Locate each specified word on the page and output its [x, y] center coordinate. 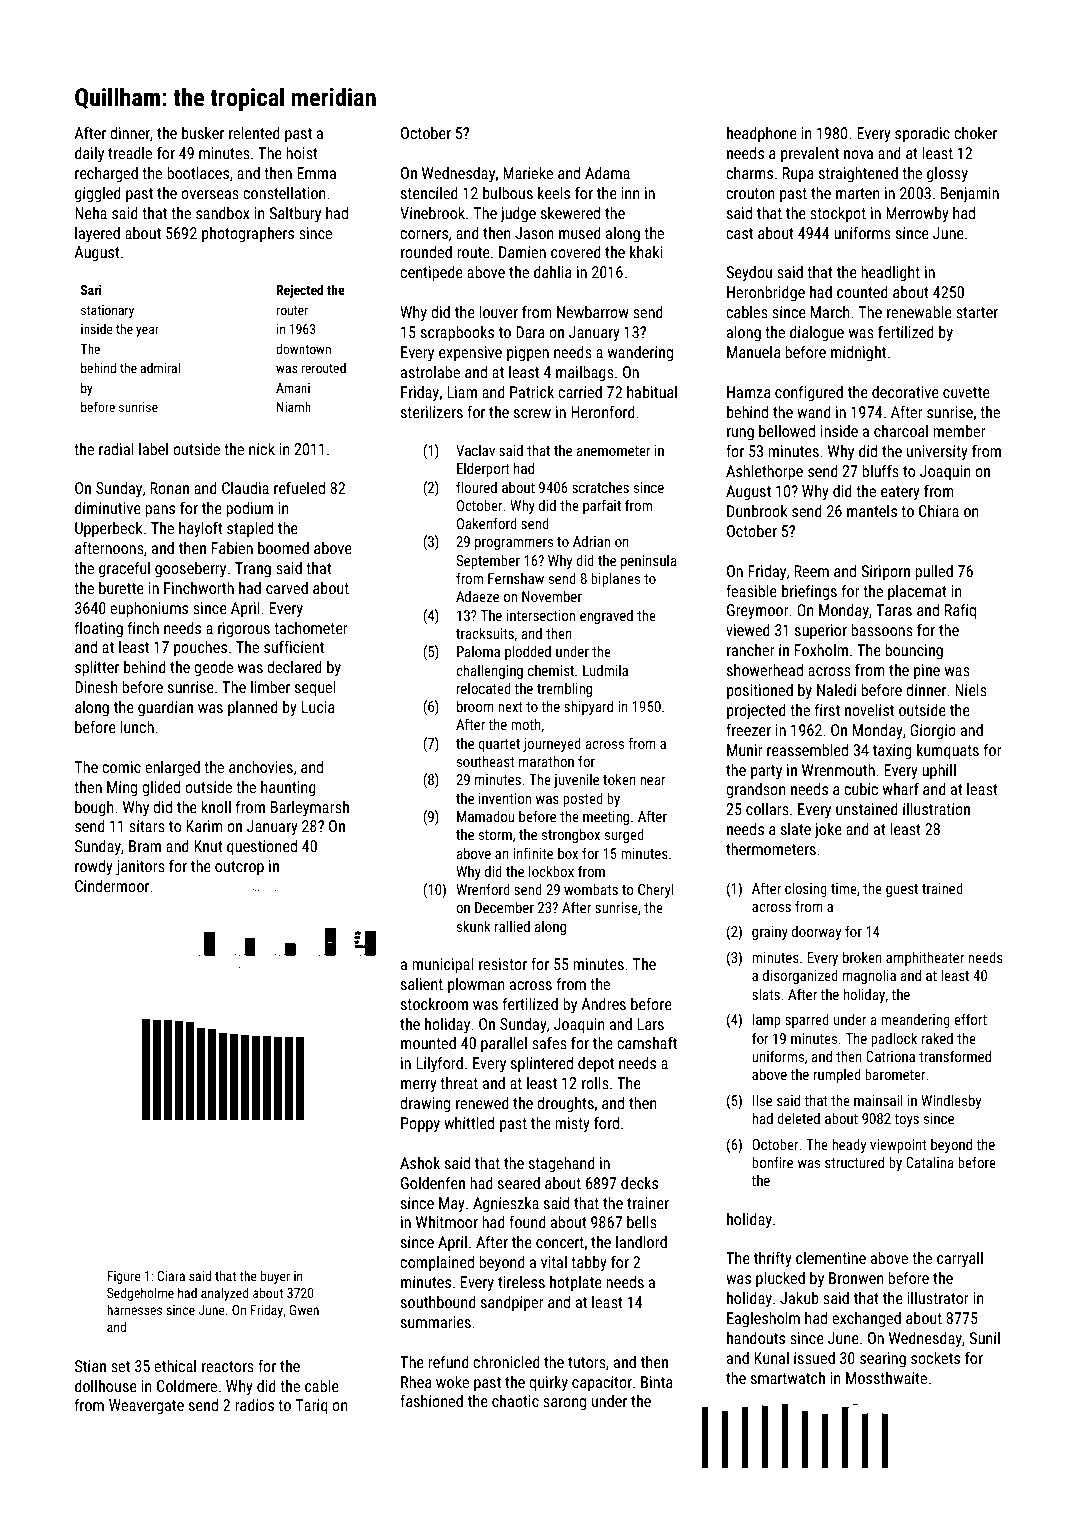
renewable [919, 312]
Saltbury [295, 214]
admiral [160, 368]
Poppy [420, 1125]
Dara [530, 332]
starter [977, 312]
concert [560, 1242]
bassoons [882, 630]
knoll [216, 807]
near [653, 781]
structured [854, 1162]
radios [254, 1405]
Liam [462, 392]
